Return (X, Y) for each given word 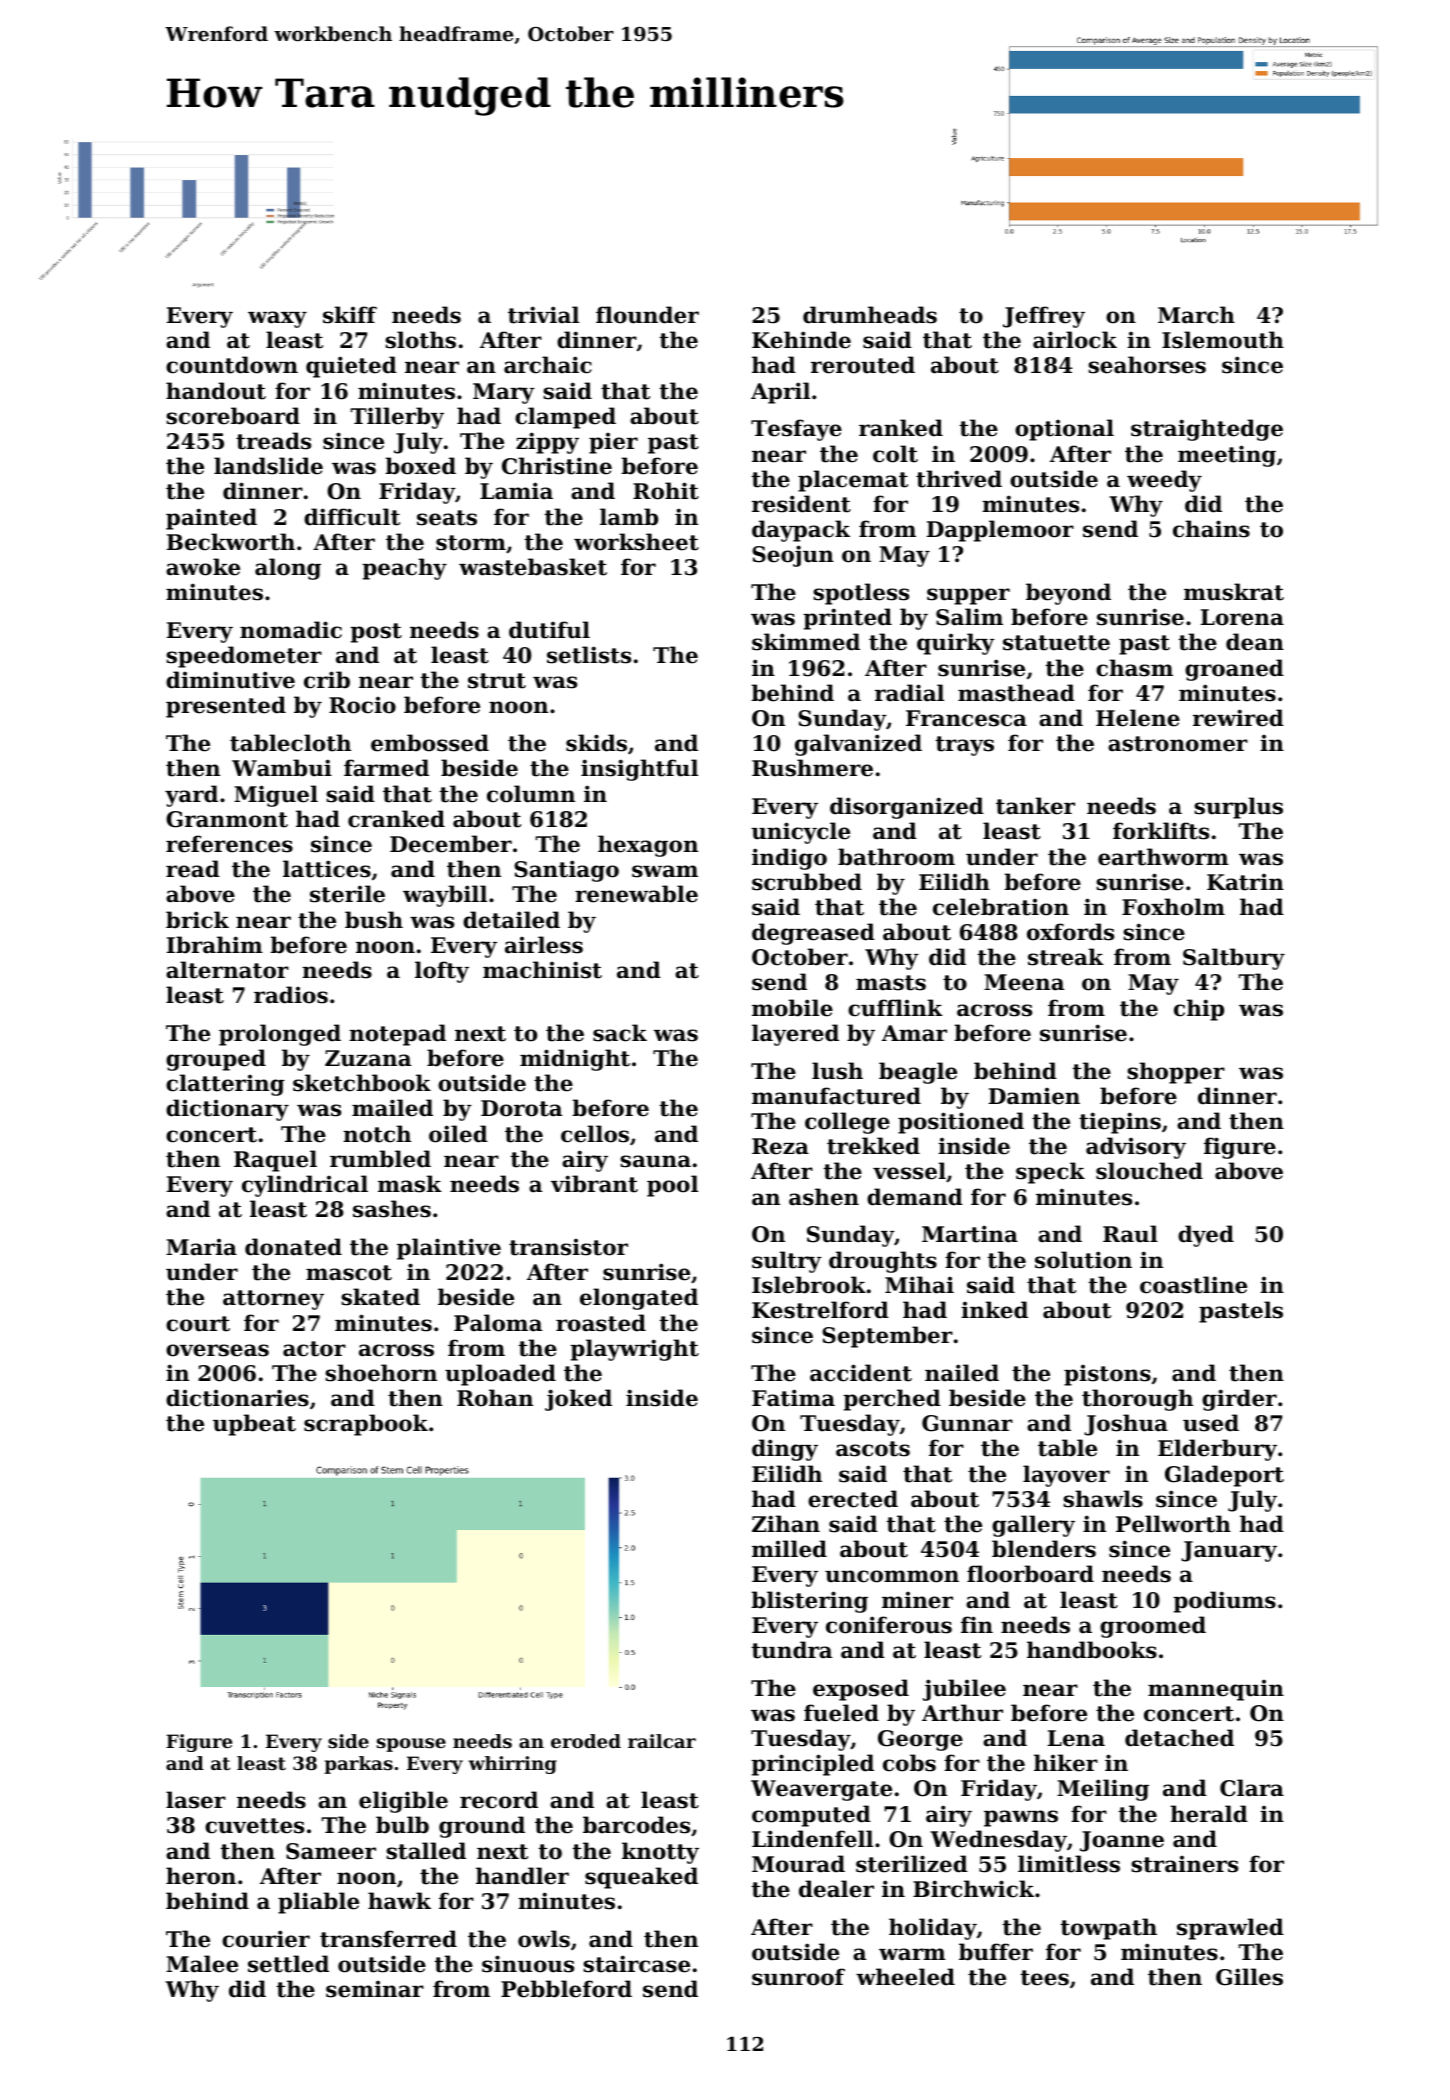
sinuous (528, 1964)
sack (620, 1033)
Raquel (275, 1161)
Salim (969, 617)
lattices (327, 869)
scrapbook (366, 1425)
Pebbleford (566, 1989)
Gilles (1249, 1977)
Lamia (516, 491)
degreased (813, 934)
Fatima (793, 1398)
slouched (1149, 1171)
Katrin (1245, 882)
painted (211, 519)
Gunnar (967, 1423)
